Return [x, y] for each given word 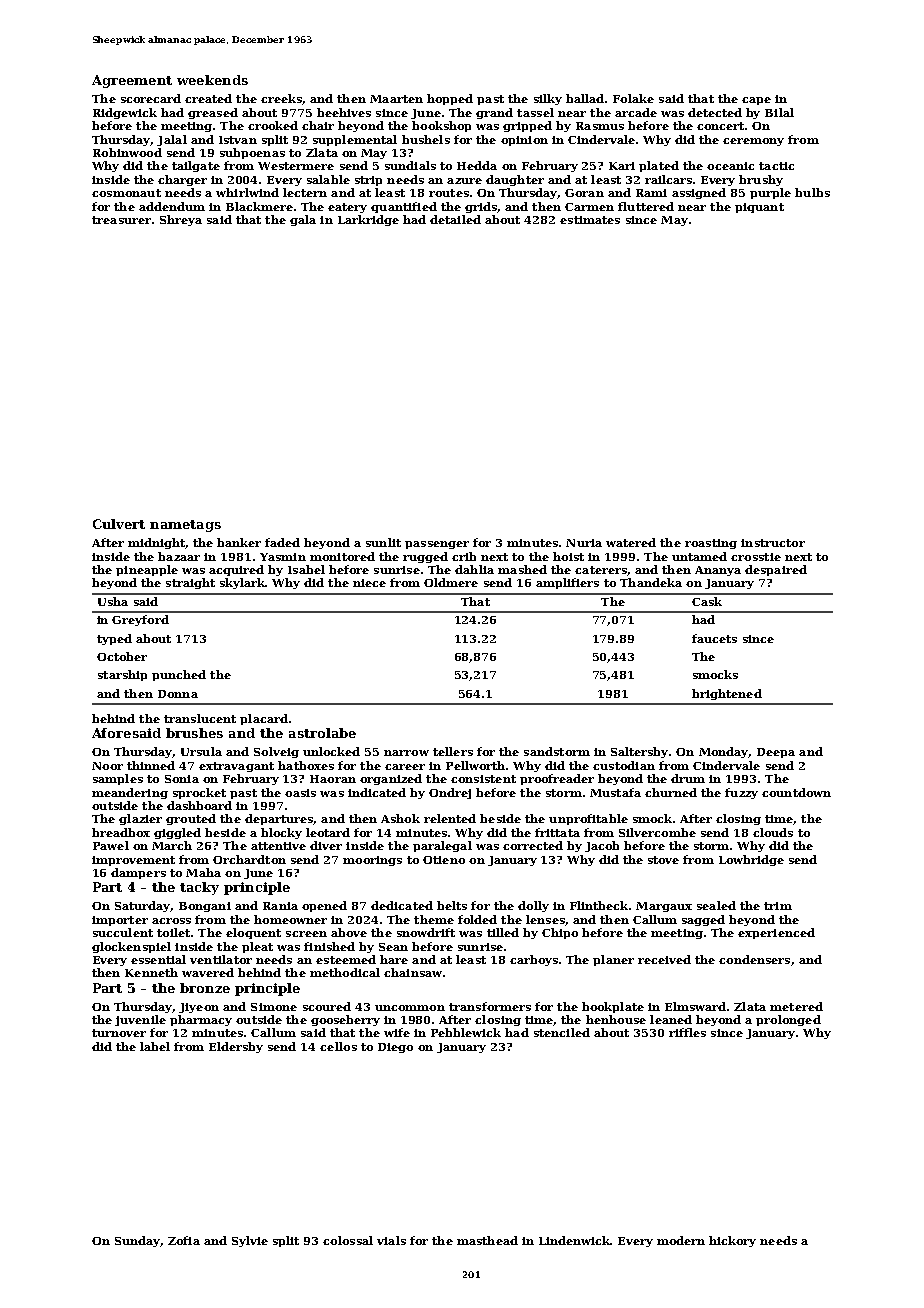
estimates [590, 220]
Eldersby [236, 1047]
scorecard [151, 98]
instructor [773, 543]
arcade [636, 112]
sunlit [383, 542]
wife [397, 1032]
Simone [274, 1007]
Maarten [396, 99]
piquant [759, 208]
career [405, 767]
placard [264, 719]
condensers [754, 959]
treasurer [121, 220]
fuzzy [741, 793]
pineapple [147, 570]
